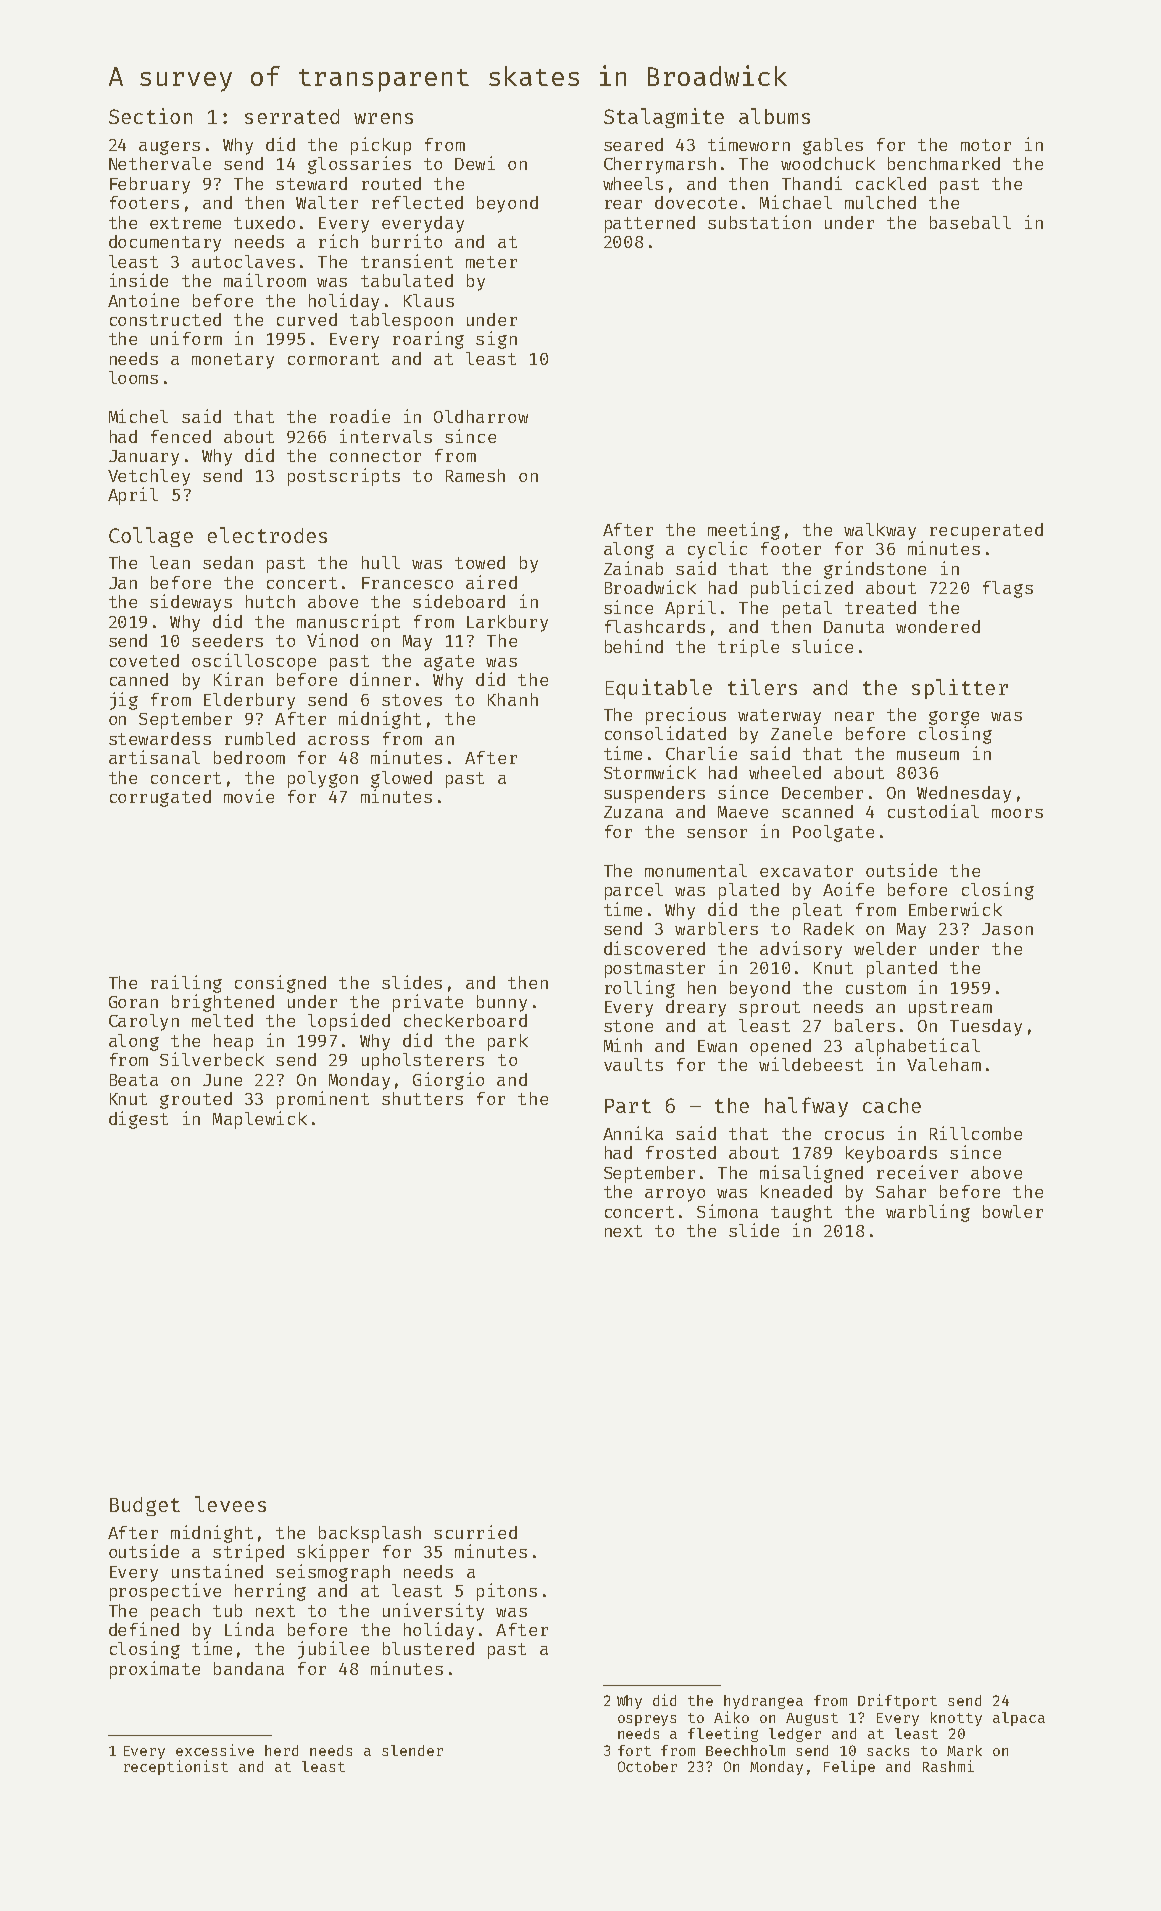 The width and height of the document is (1161, 1911). What do you see at coordinates (769, 1009) in the document?
I see `sprout` at bounding box center [769, 1009].
